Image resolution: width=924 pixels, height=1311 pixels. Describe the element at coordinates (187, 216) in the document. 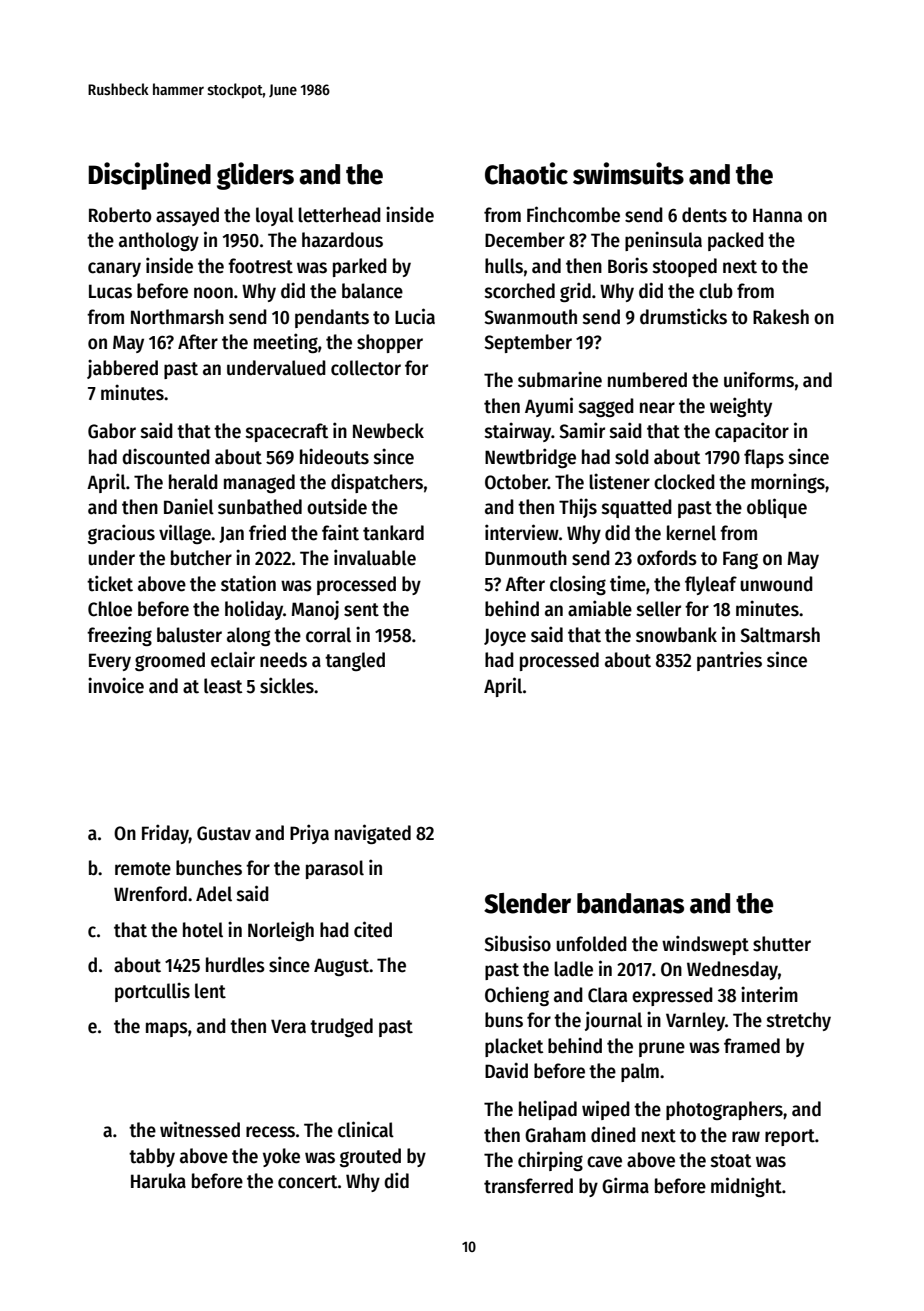

I see `assayed` at that location.
